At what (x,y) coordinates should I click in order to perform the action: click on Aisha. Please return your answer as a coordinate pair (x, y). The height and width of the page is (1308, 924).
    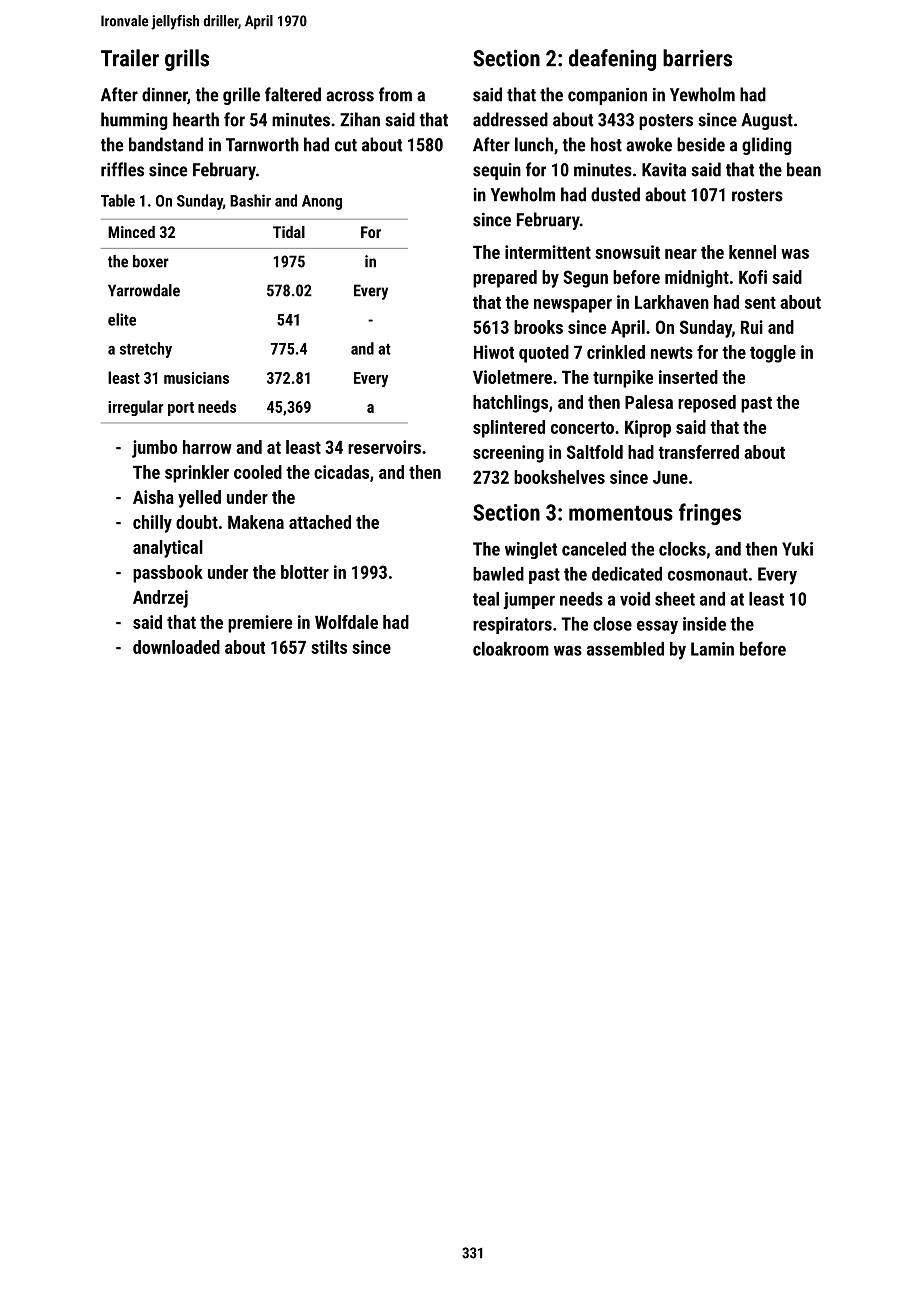
    Looking at the image, I should click on (153, 497).
